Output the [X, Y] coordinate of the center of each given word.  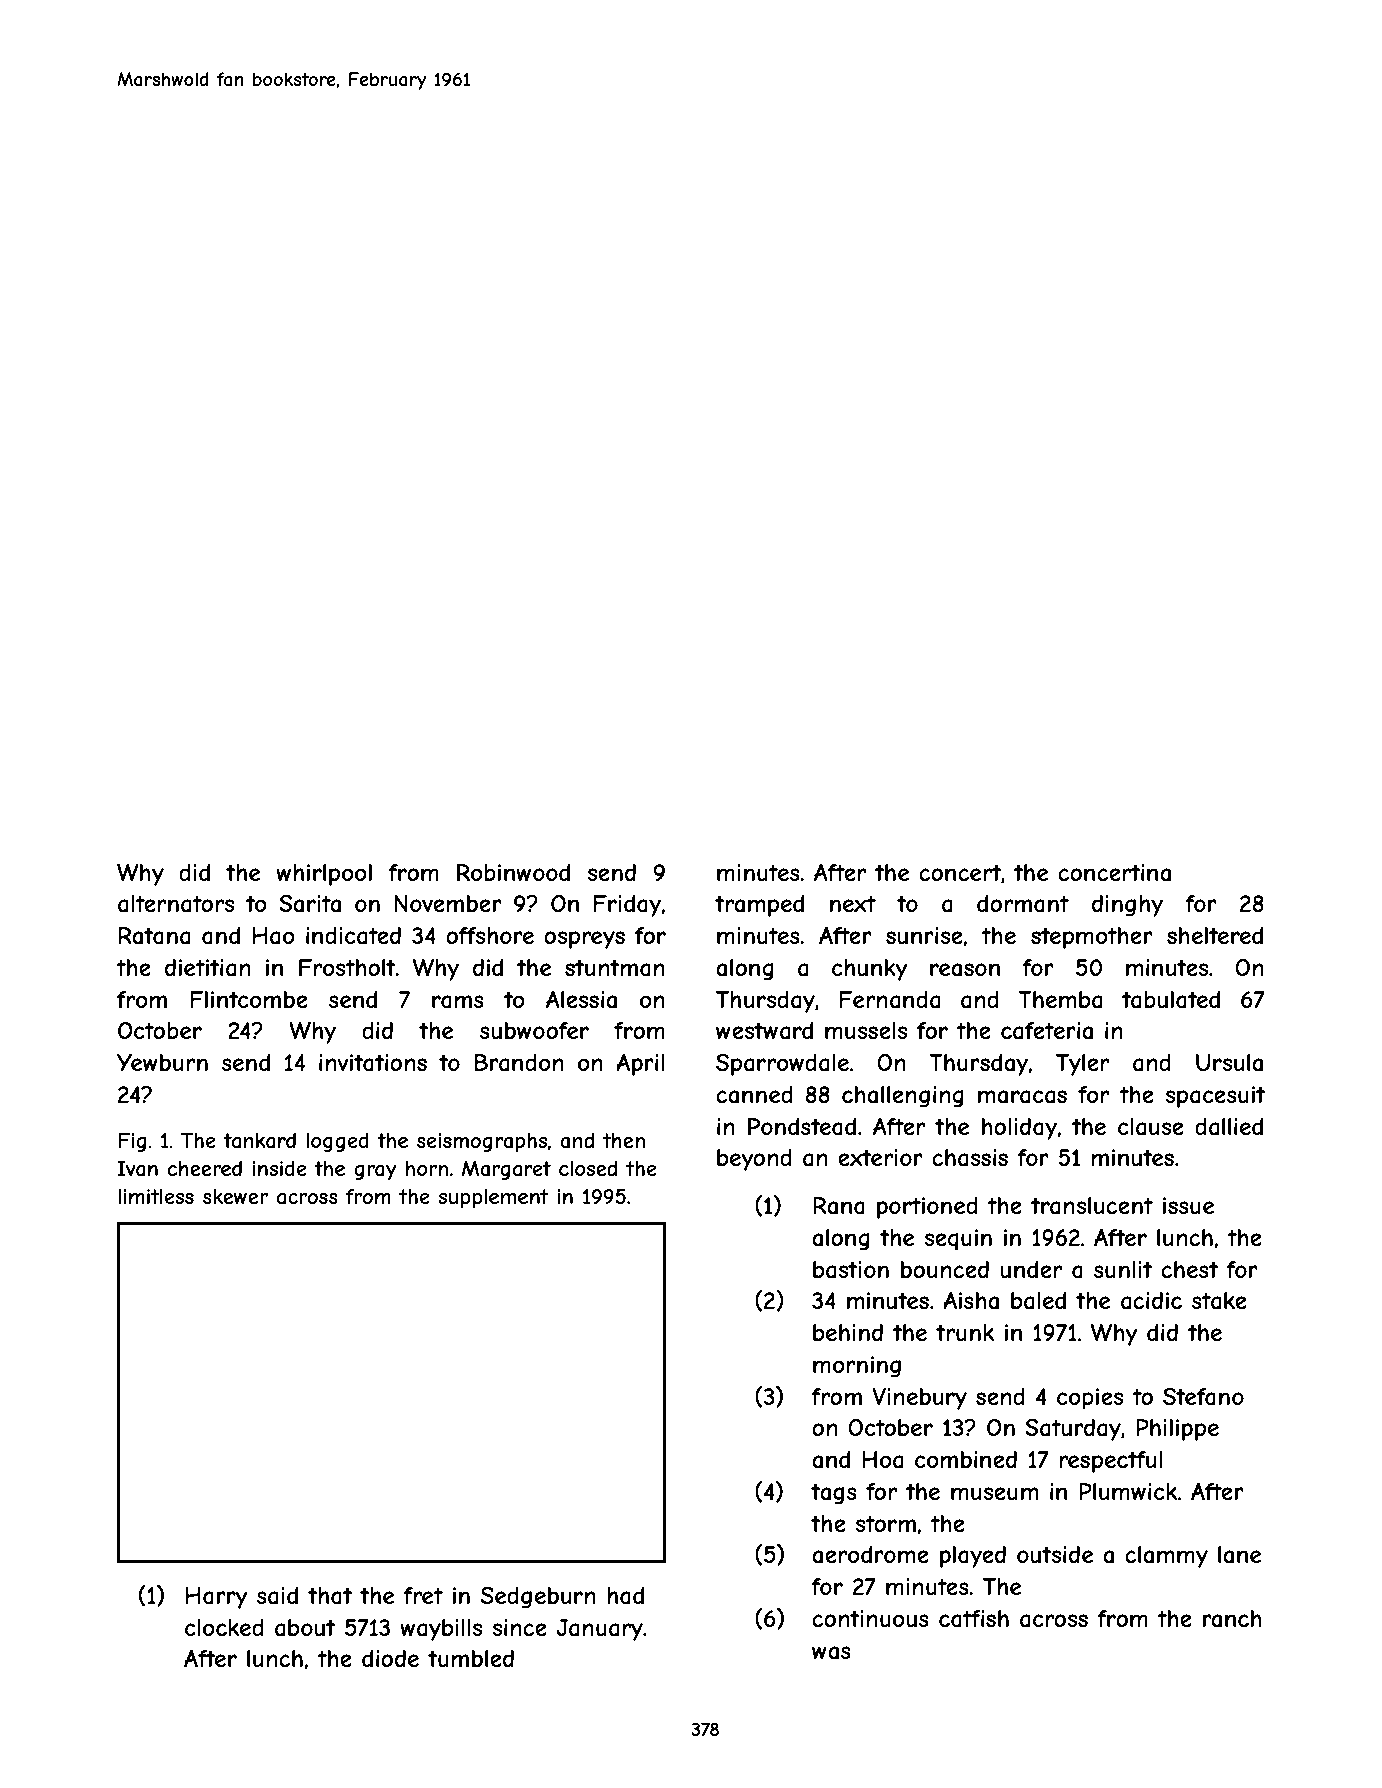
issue [1188, 1205]
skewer [235, 1196]
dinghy [1127, 906]
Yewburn [162, 1062]
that [330, 1596]
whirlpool [324, 875]
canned [754, 1095]
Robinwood [513, 872]
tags [834, 1494]
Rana [839, 1206]
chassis [970, 1158]
